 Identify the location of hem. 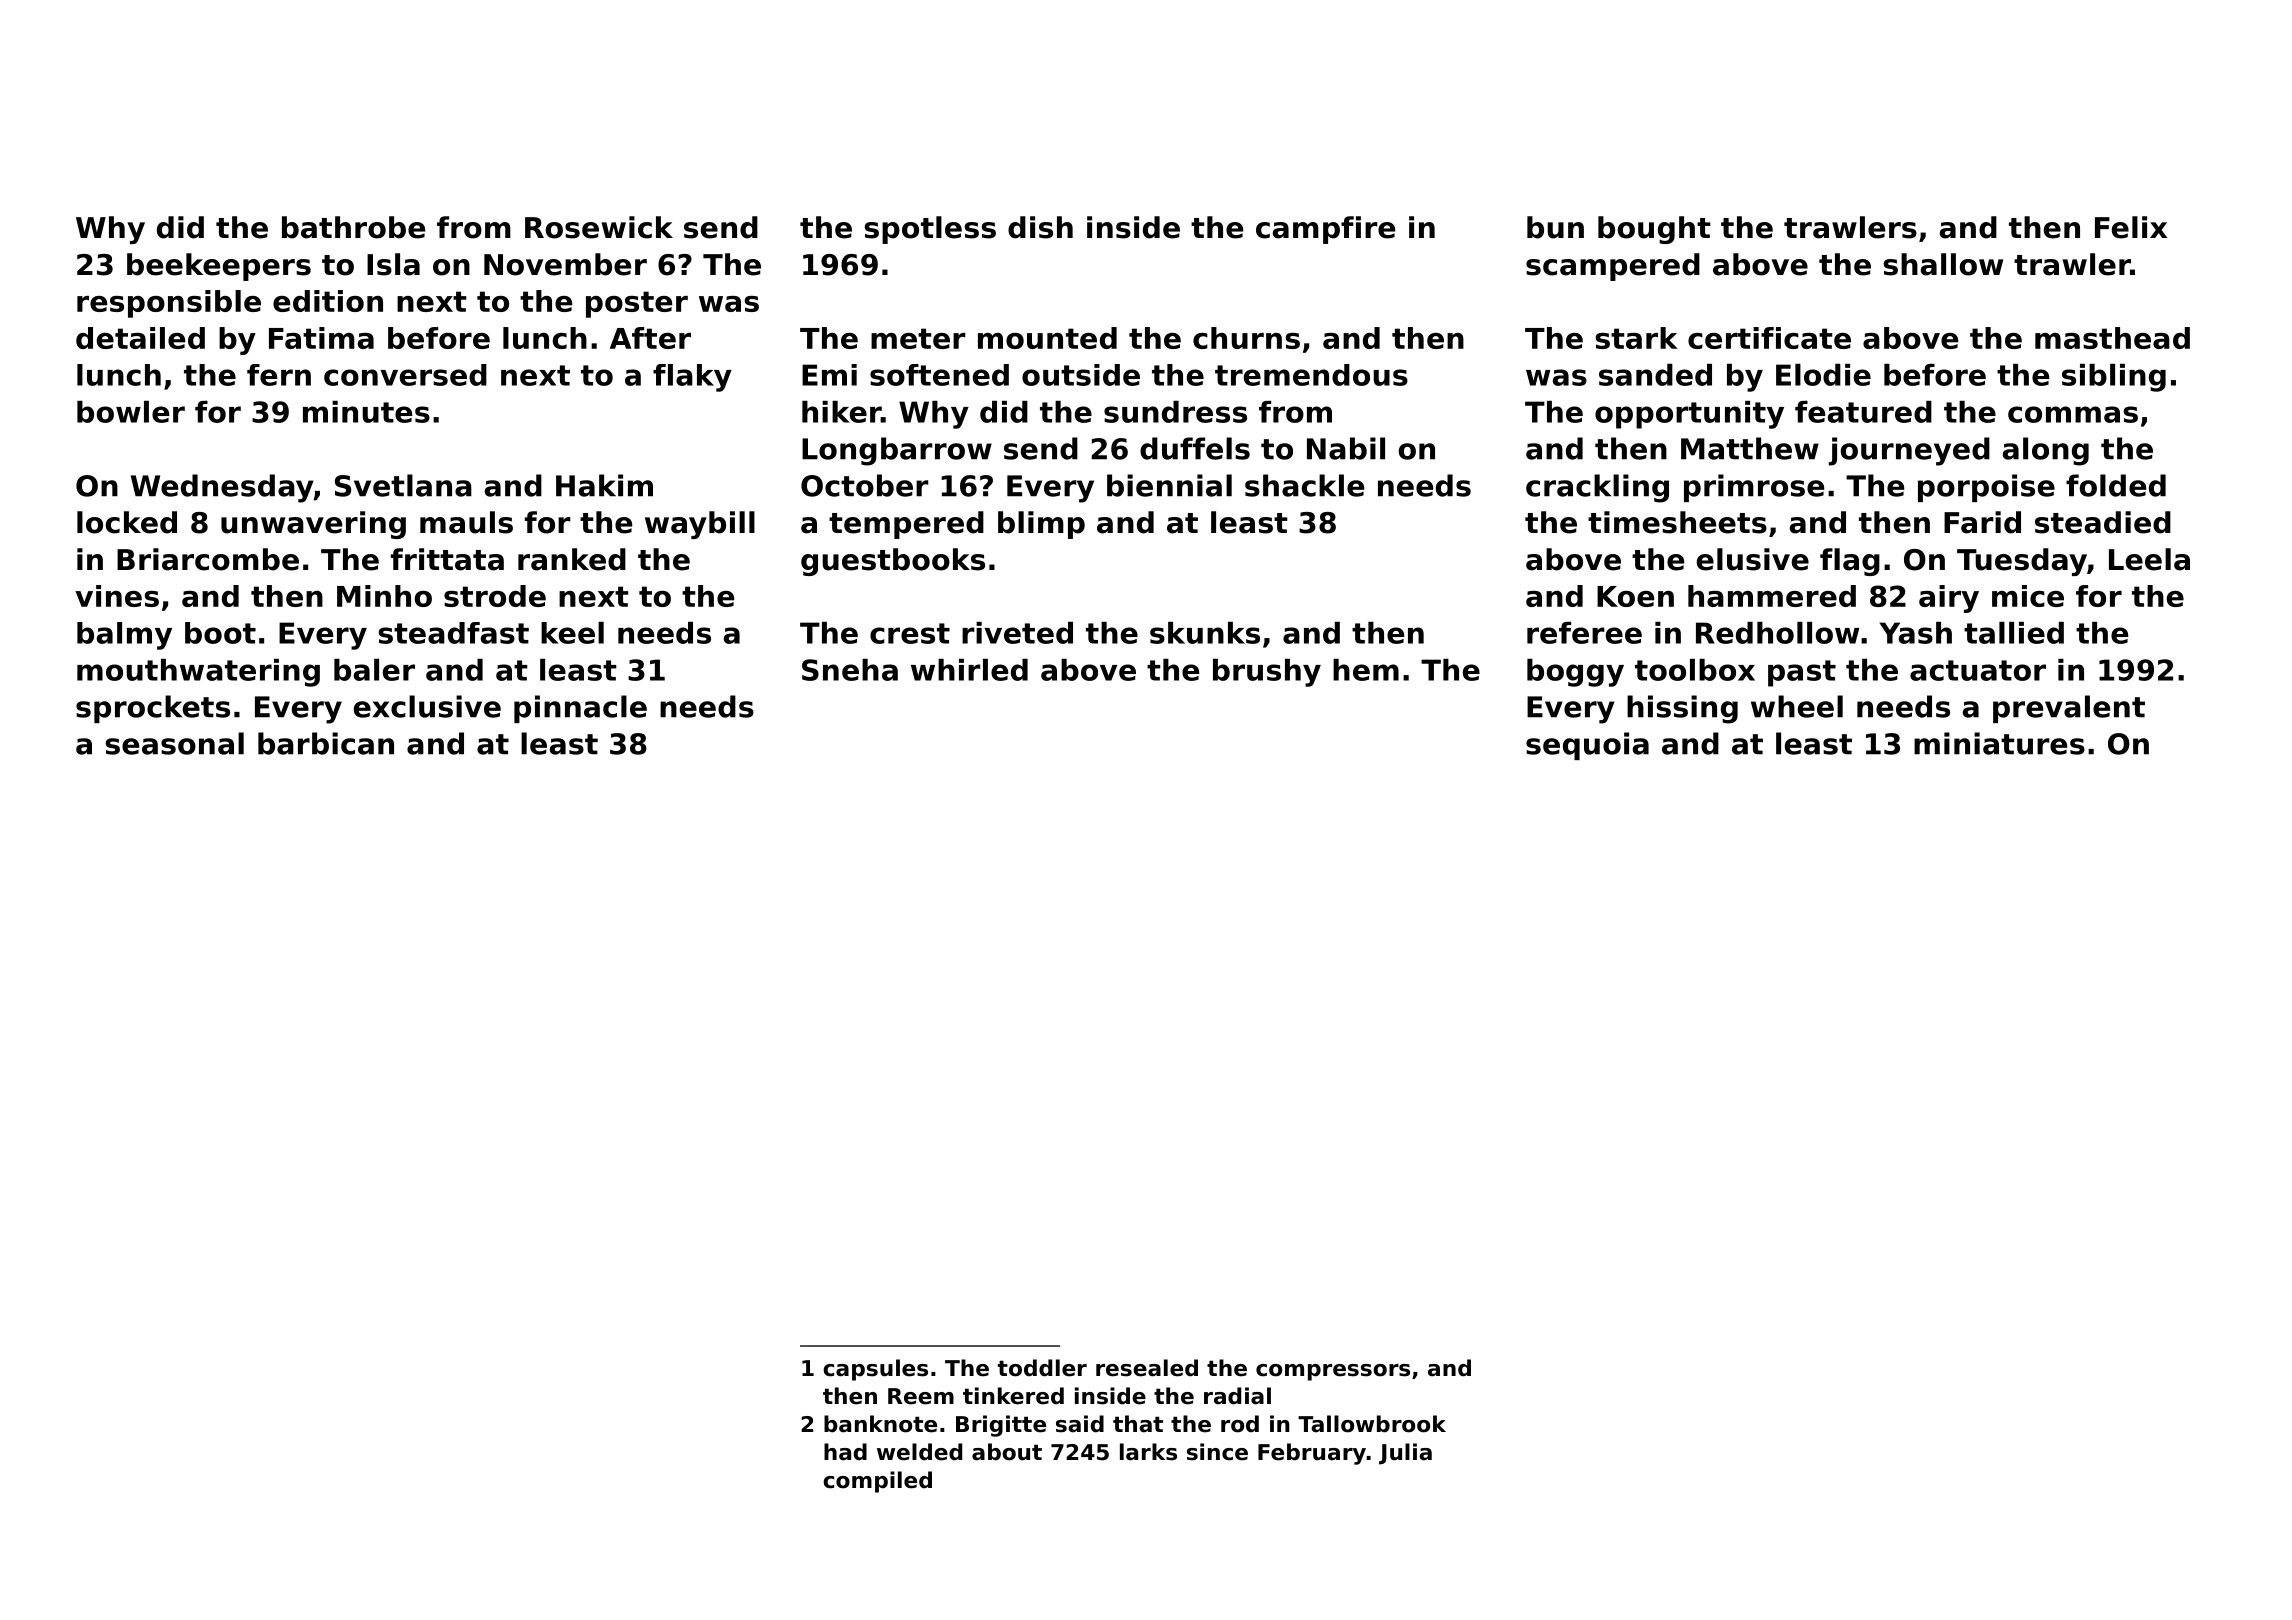
(1366, 670).
